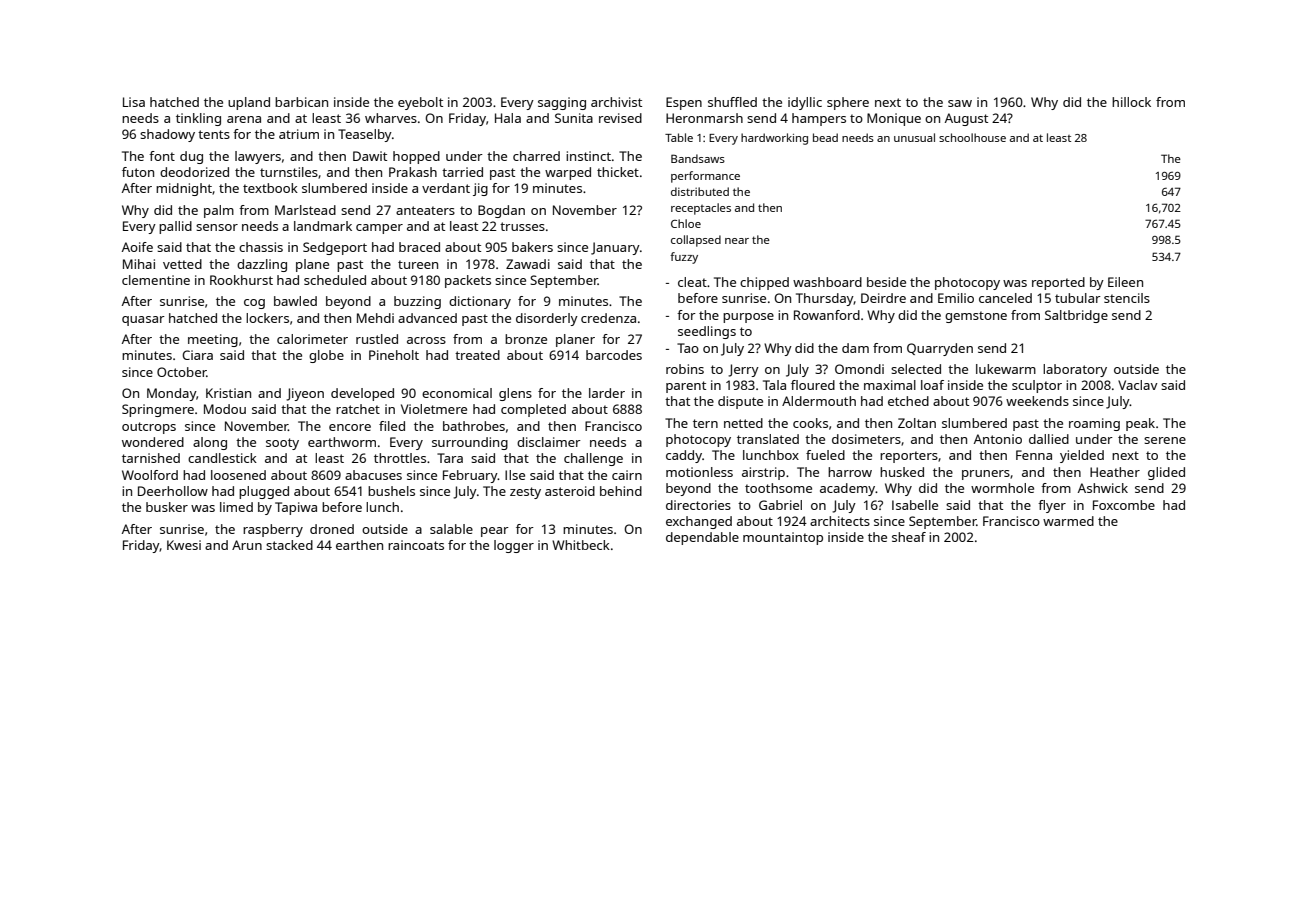 The width and height of the screenshot is (1308, 924). Describe the element at coordinates (301, 102) in the screenshot. I see `barbican` at that location.
